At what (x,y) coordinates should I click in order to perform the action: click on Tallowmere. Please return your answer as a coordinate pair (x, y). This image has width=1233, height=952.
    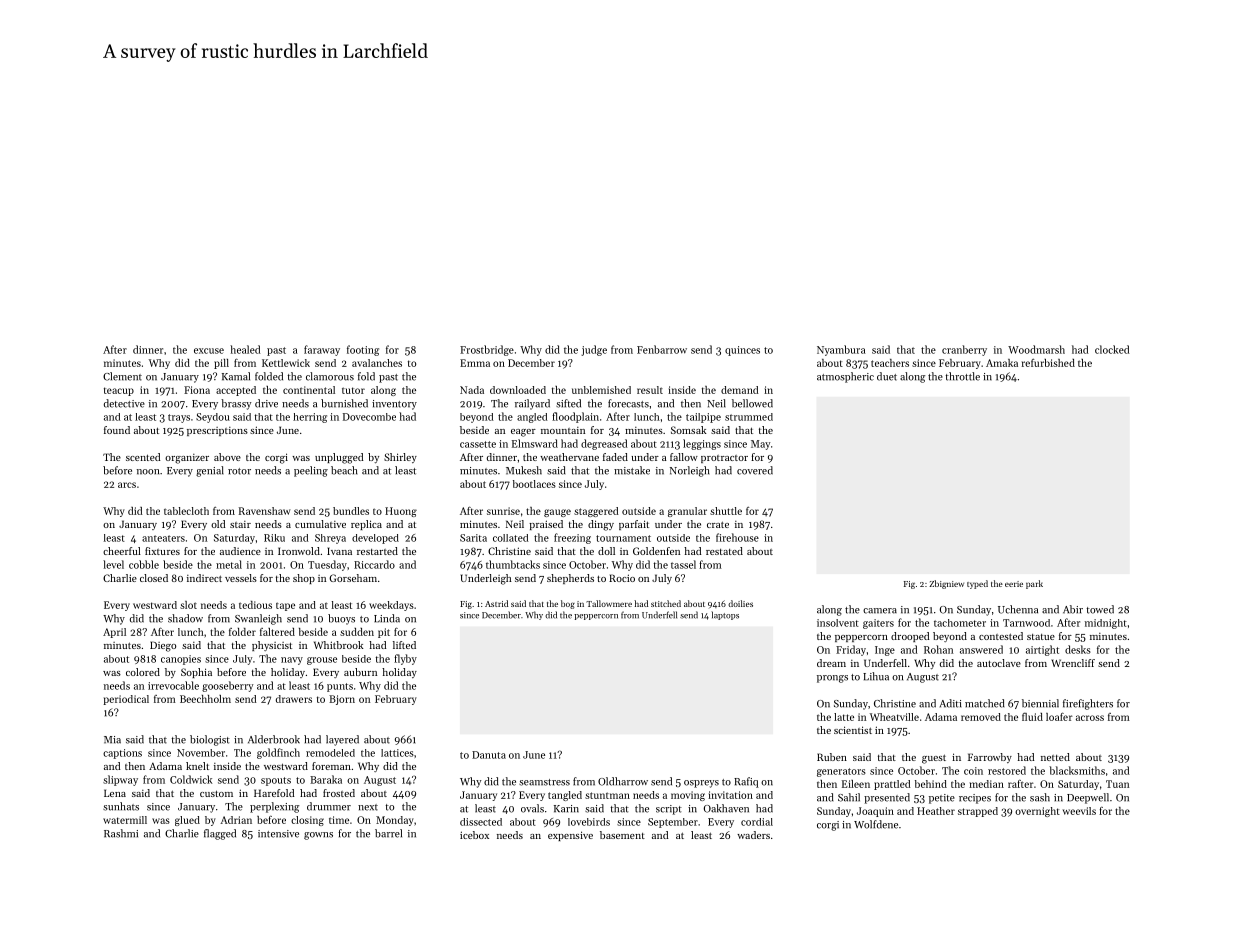
    Looking at the image, I should click on (609, 603).
